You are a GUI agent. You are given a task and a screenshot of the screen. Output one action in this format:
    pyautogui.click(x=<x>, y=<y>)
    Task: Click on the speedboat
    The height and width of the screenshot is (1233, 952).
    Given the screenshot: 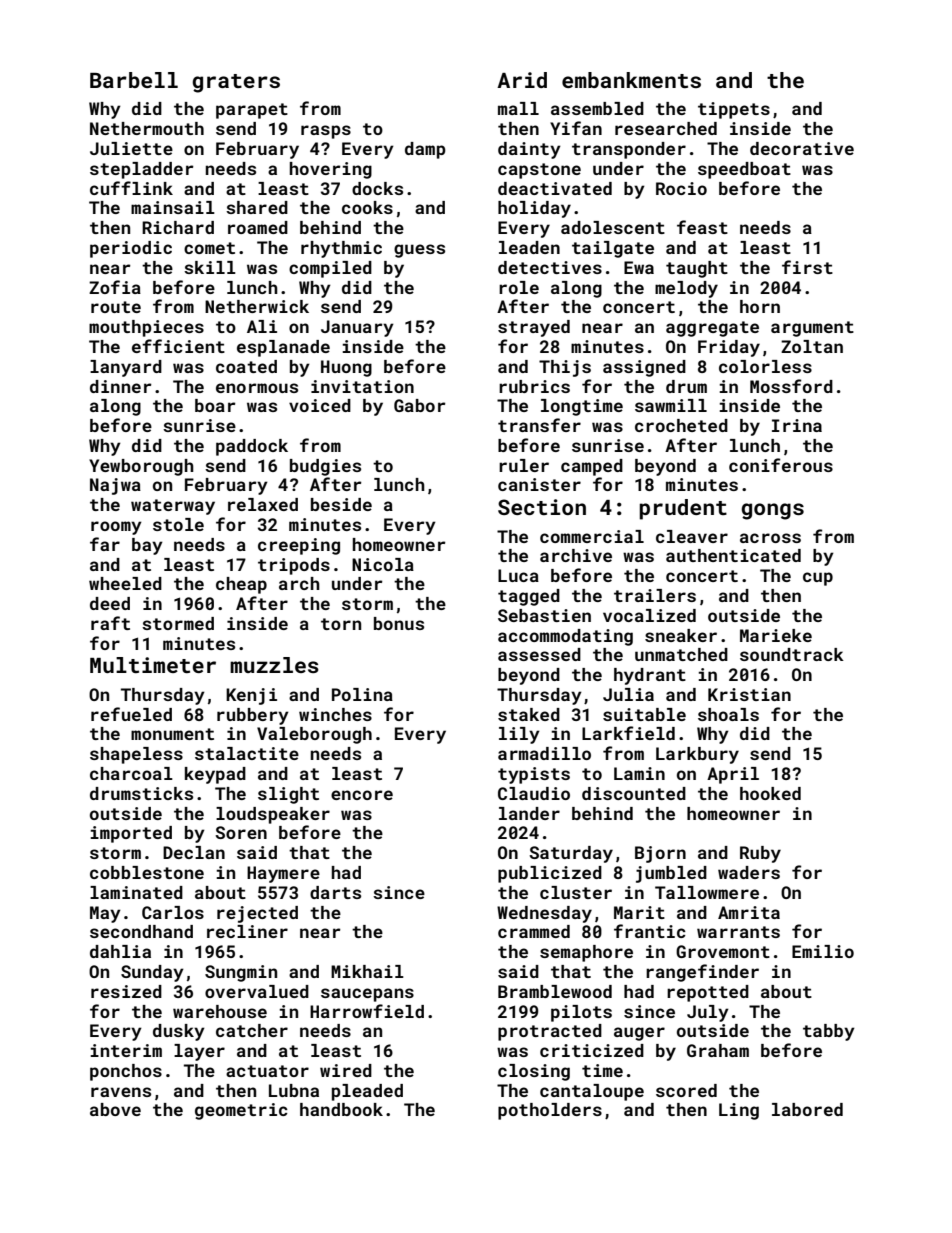 What is the action you would take?
    pyautogui.click(x=744, y=170)
